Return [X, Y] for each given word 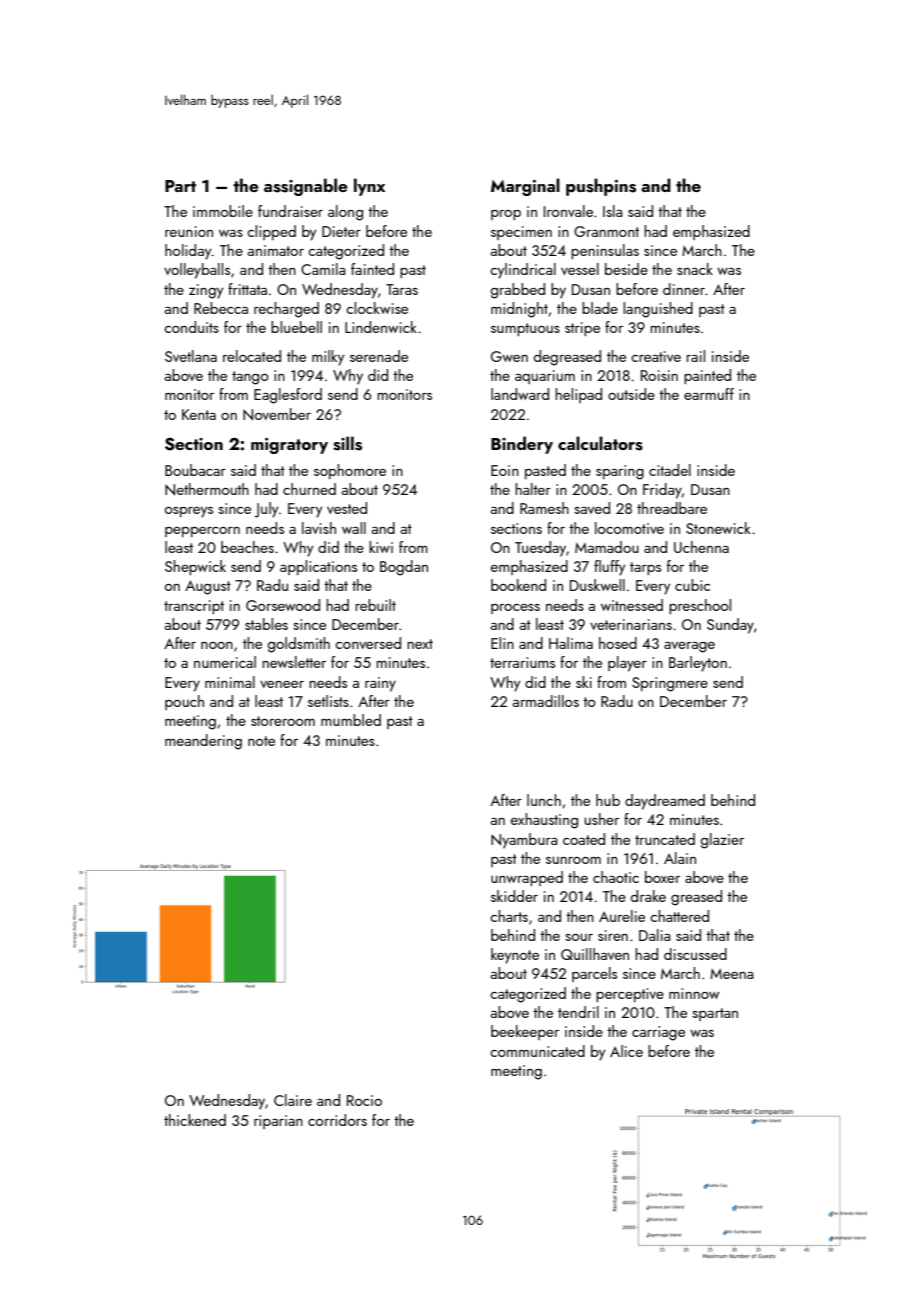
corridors [337, 1120]
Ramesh [544, 508]
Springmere [670, 684]
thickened [195, 1120]
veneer [282, 684]
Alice [626, 1051]
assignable [306, 187]
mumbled [351, 720]
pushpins [601, 187]
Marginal [525, 187]
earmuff [709, 394]
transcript [194, 607]
